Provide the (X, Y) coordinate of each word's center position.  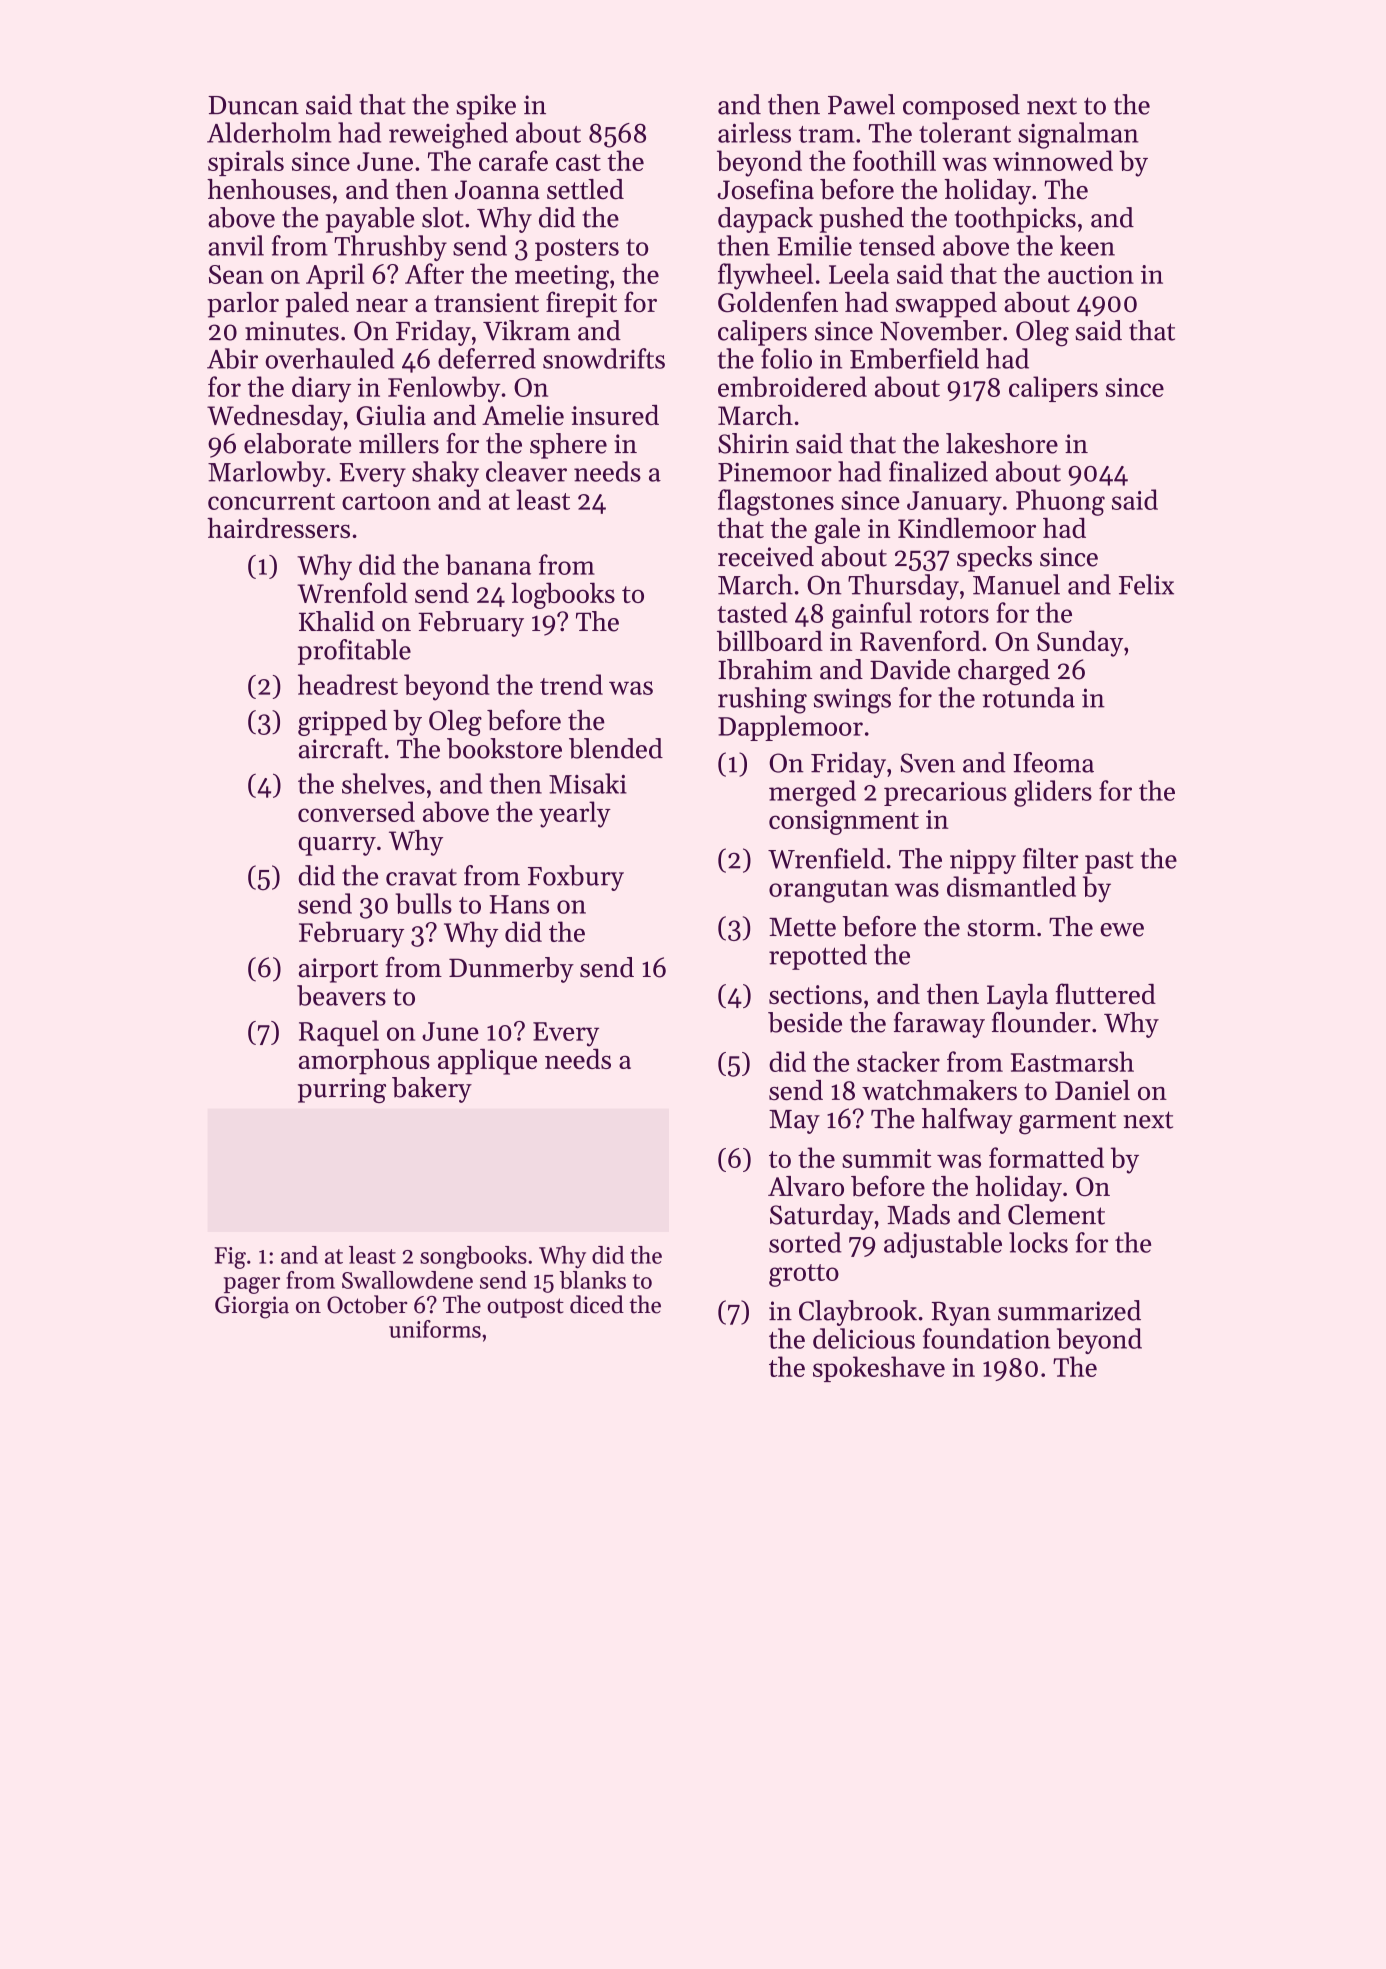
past (1109, 863)
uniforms (435, 1329)
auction (1091, 274)
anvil (236, 245)
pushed (862, 220)
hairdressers (278, 528)
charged (1004, 672)
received (766, 556)
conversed (356, 811)
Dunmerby (511, 970)
